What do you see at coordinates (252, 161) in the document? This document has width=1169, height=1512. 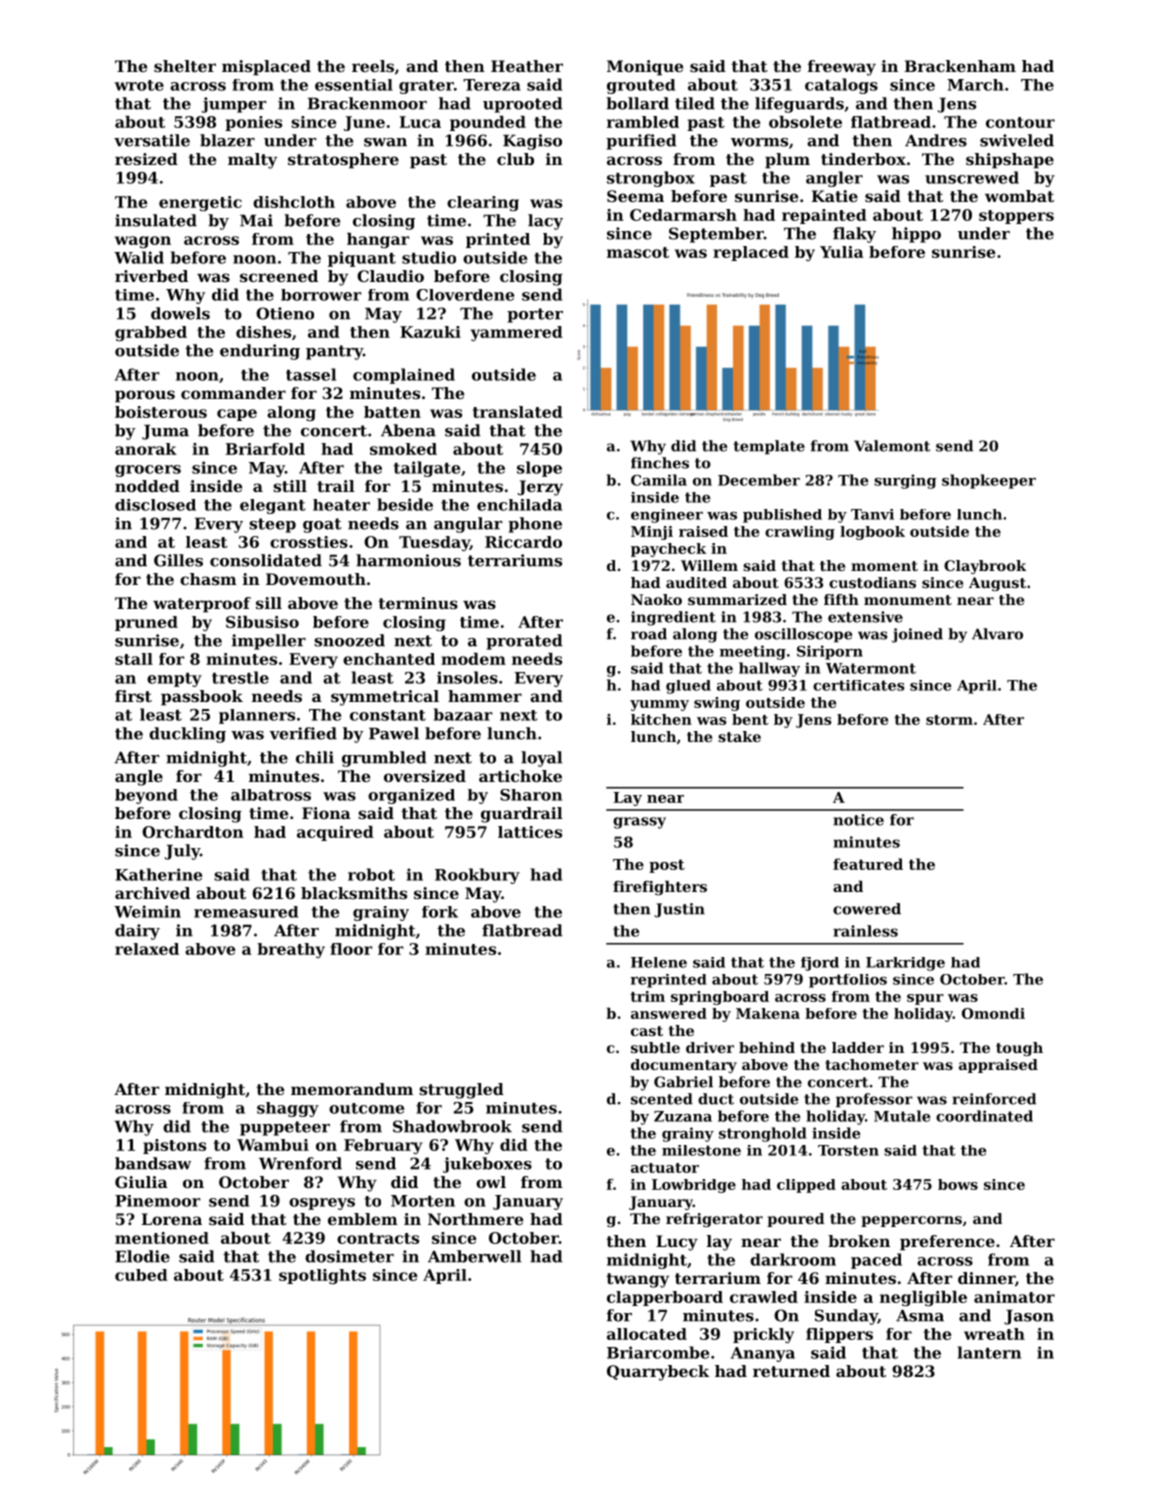 I see `malty` at bounding box center [252, 161].
